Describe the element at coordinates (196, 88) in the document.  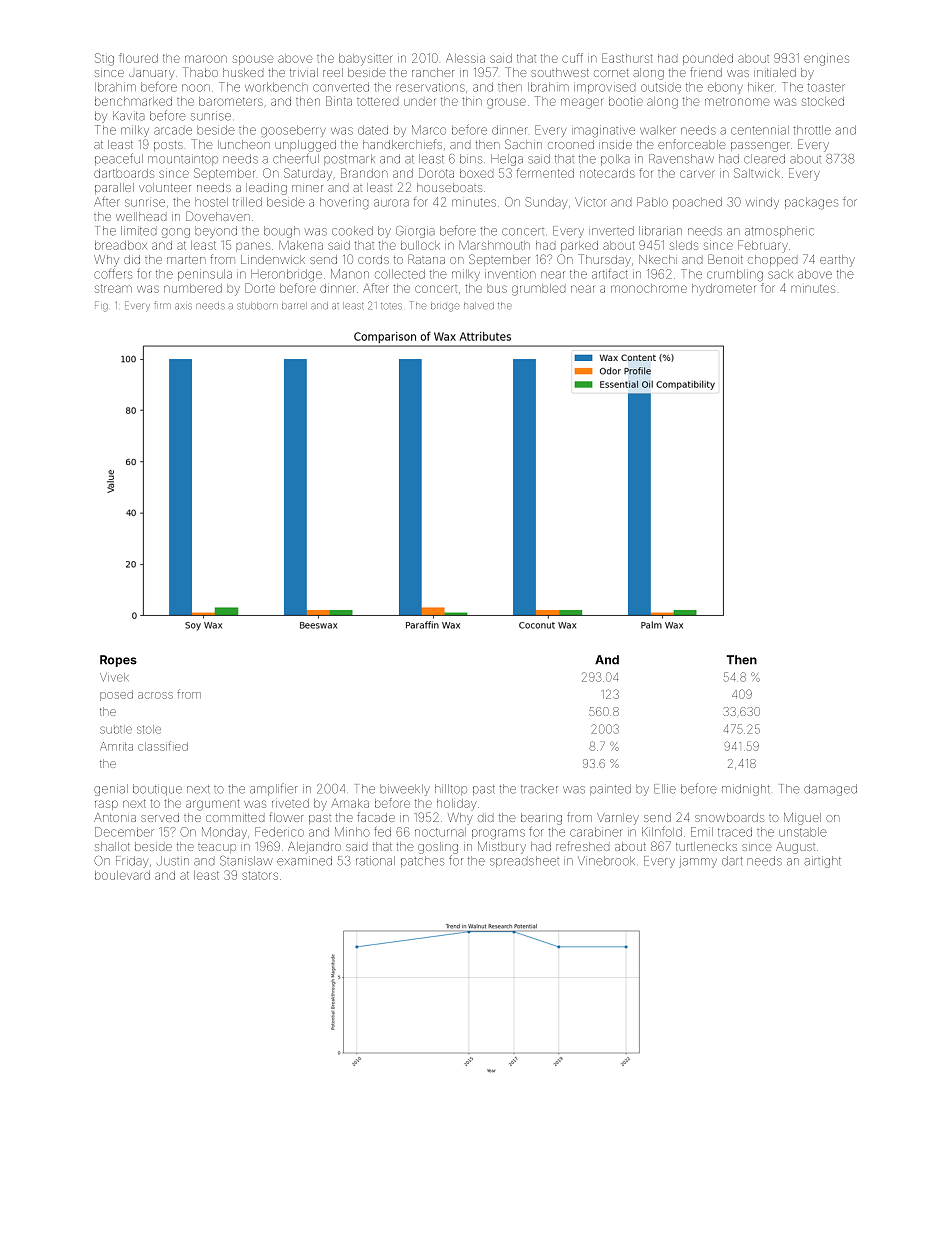
I see `noon` at that location.
